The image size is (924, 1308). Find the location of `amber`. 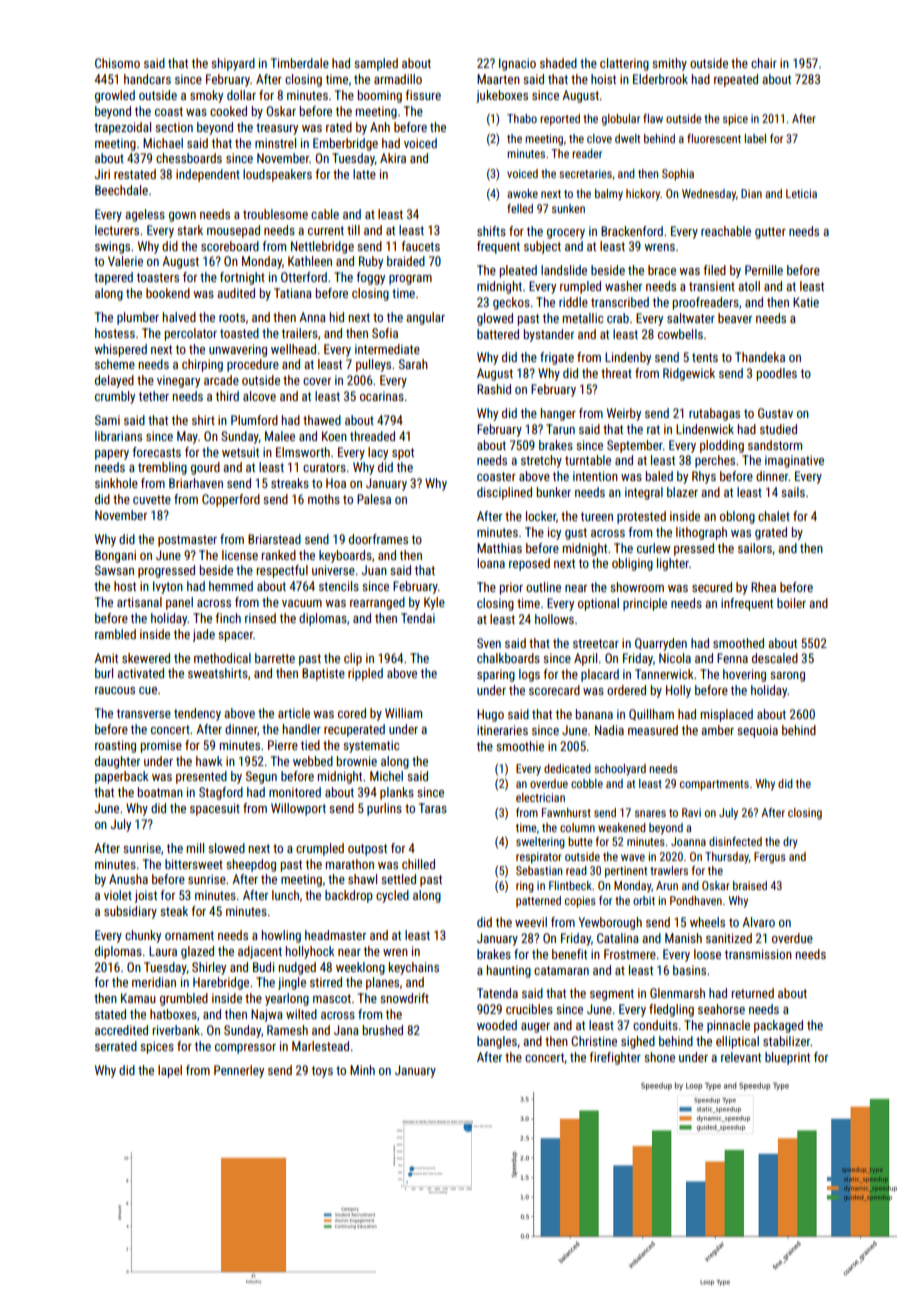

amber is located at coordinates (717, 730).
